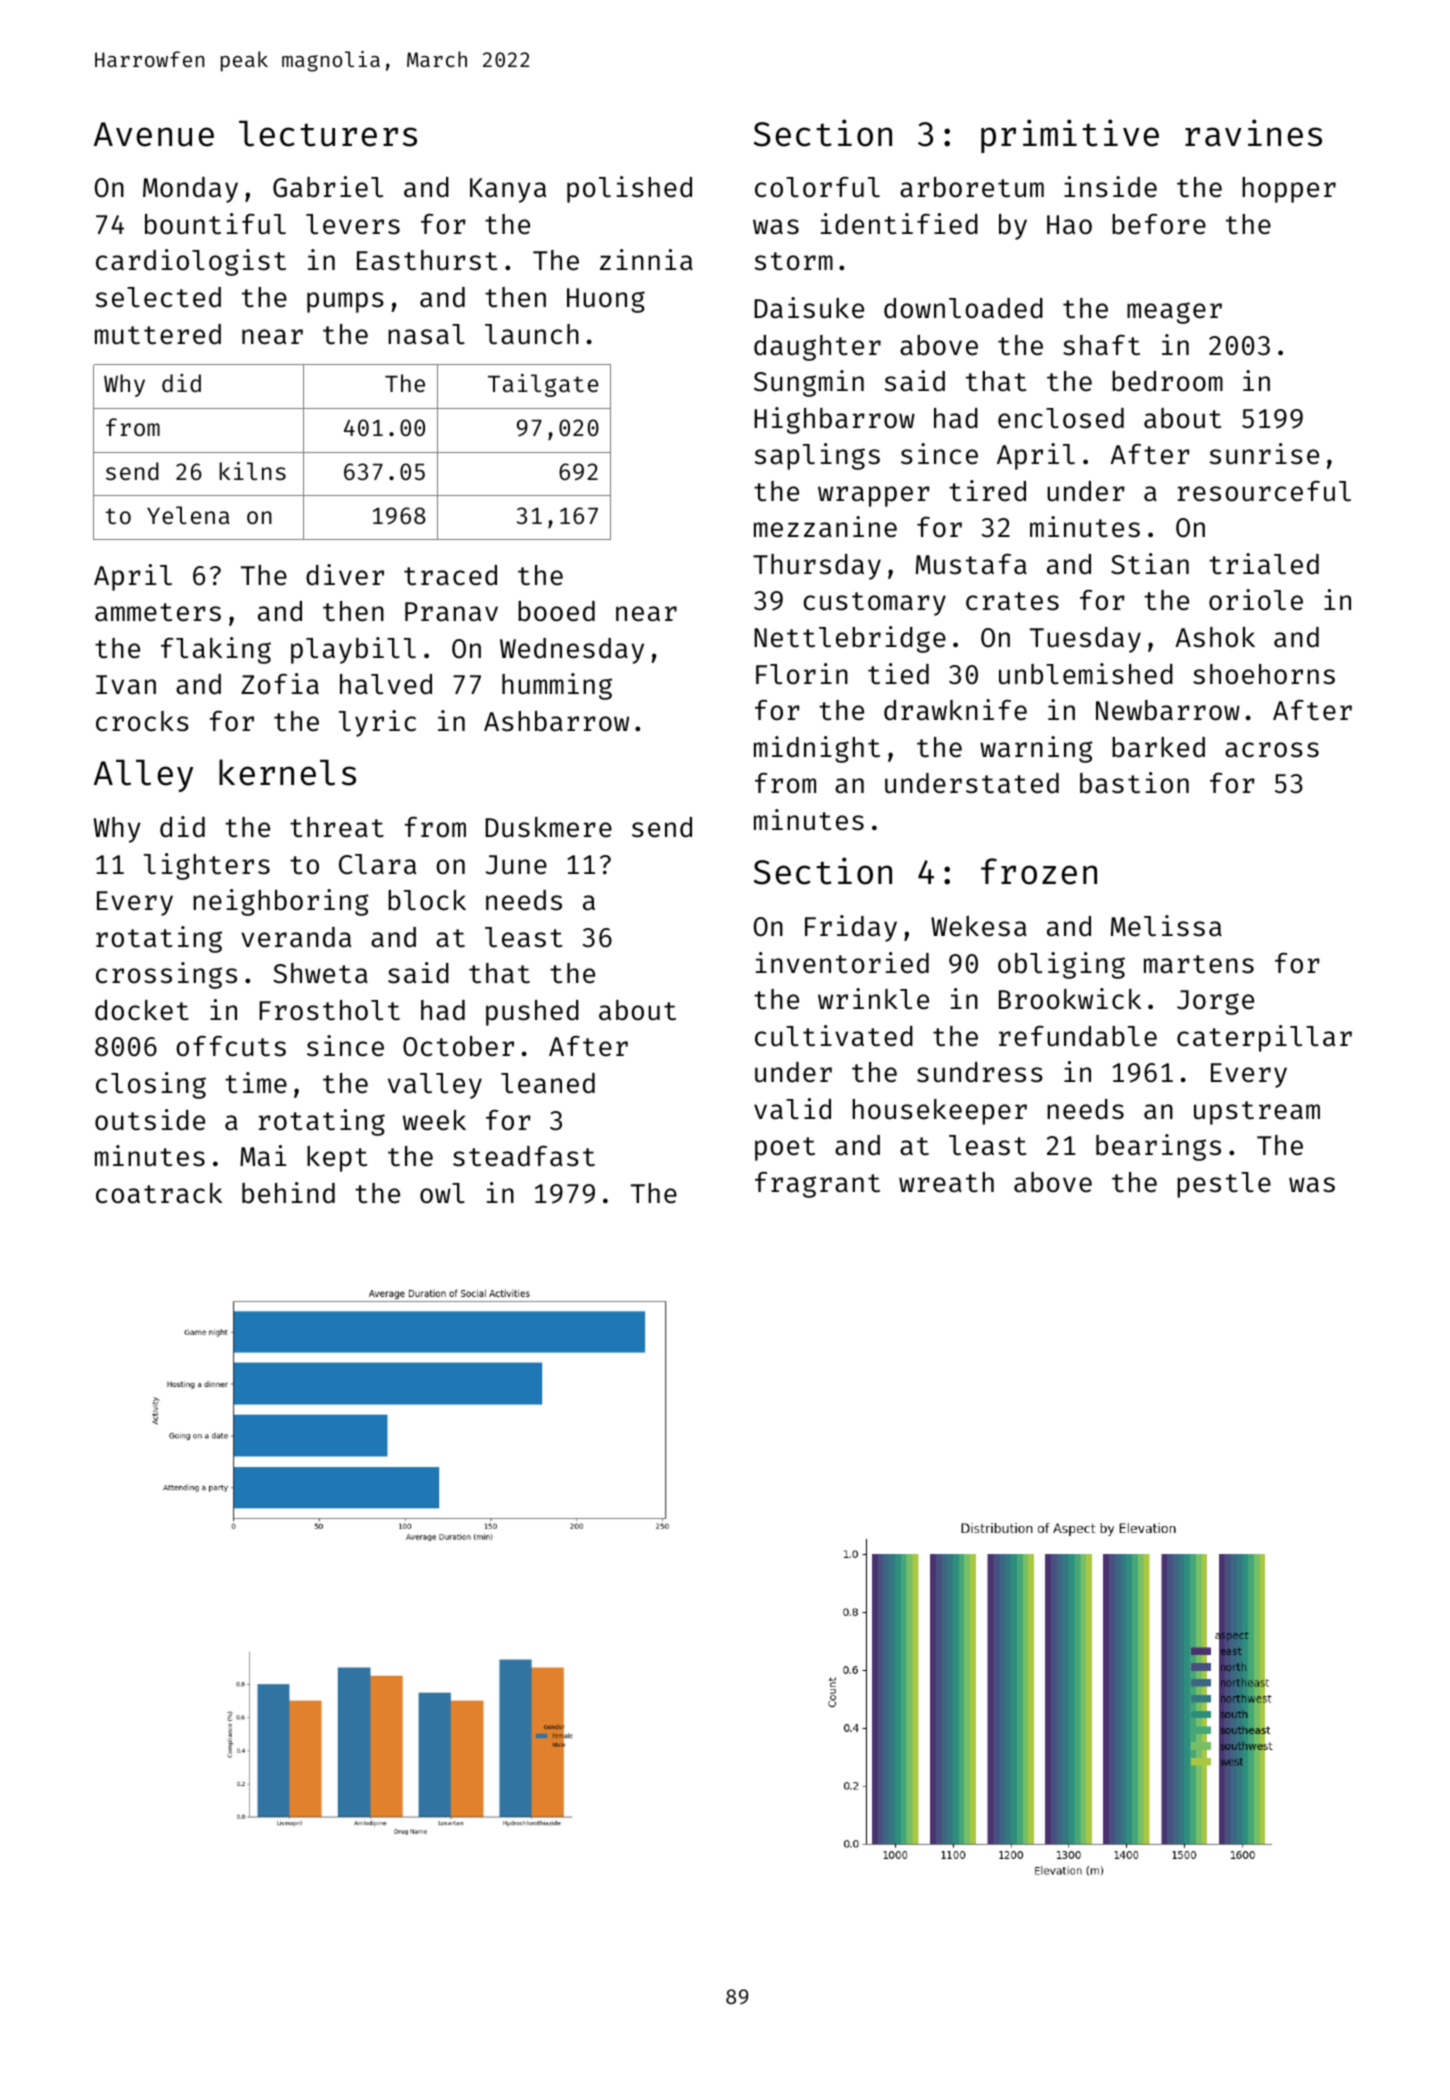  What do you see at coordinates (1215, 1002) in the screenshot?
I see `Jorge` at bounding box center [1215, 1002].
